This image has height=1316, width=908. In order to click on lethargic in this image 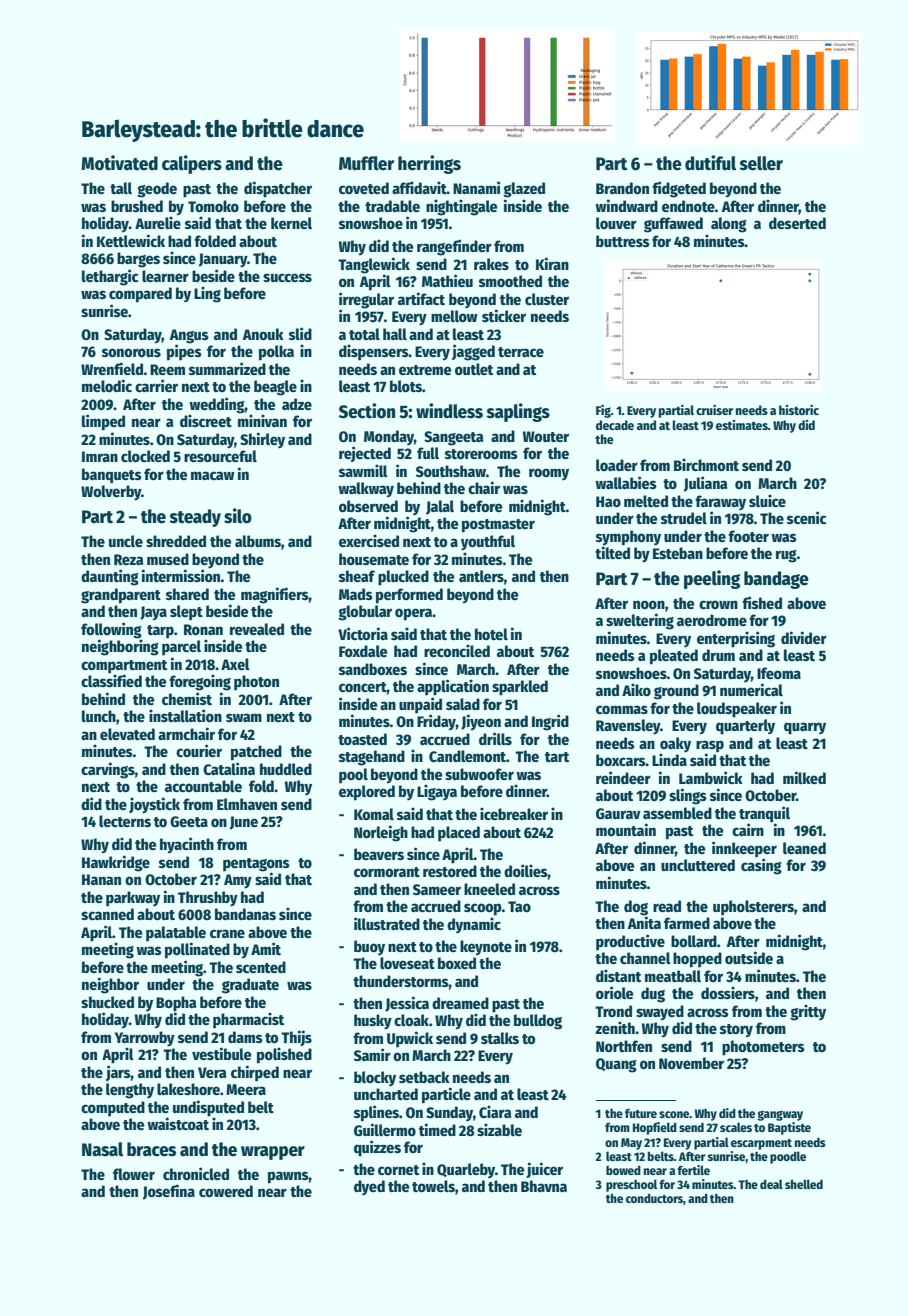, I will do `click(110, 277)`.
